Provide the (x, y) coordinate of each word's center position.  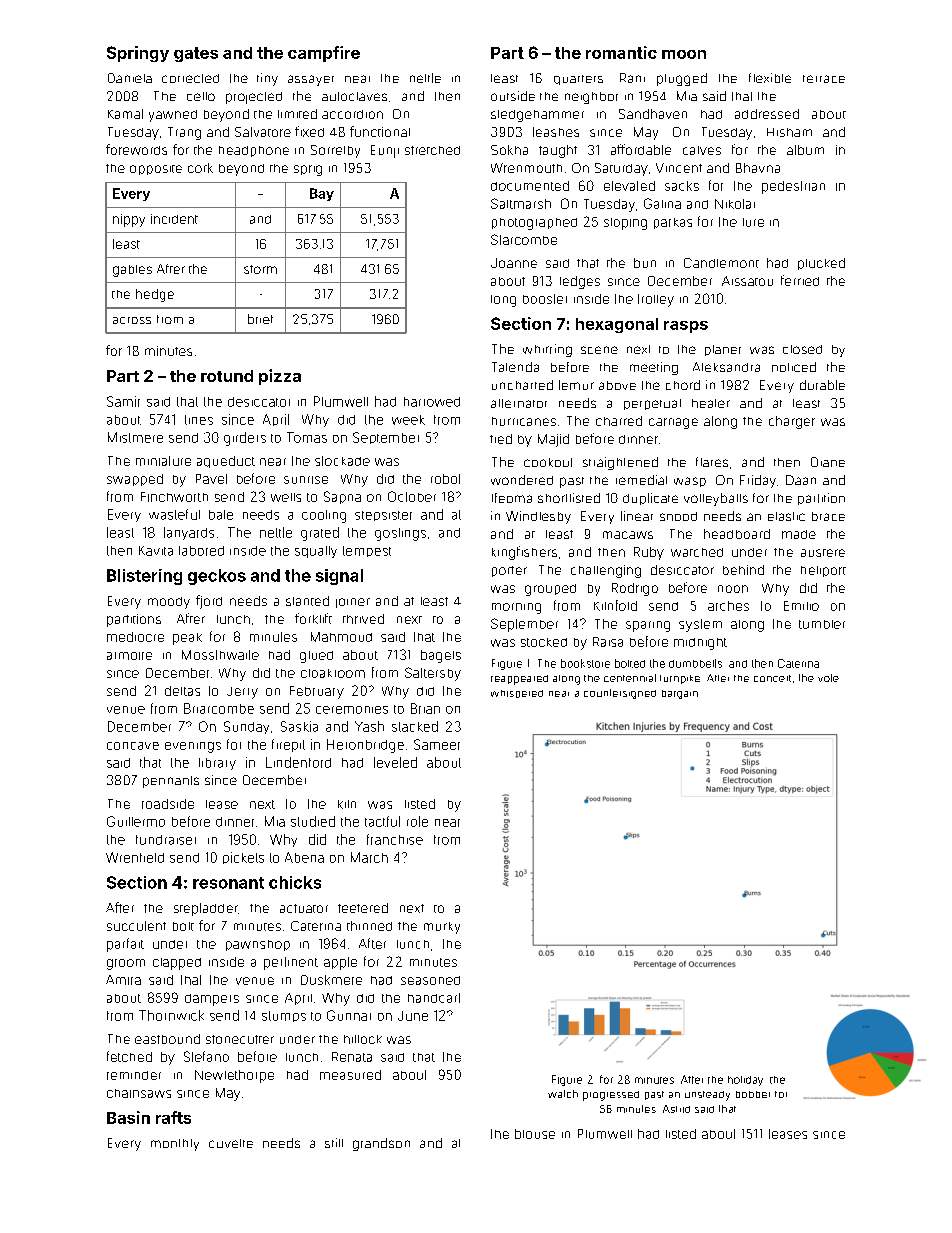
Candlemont (721, 263)
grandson (381, 1144)
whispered (517, 694)
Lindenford (298, 762)
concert (772, 678)
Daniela (130, 78)
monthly (175, 1145)
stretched (432, 150)
